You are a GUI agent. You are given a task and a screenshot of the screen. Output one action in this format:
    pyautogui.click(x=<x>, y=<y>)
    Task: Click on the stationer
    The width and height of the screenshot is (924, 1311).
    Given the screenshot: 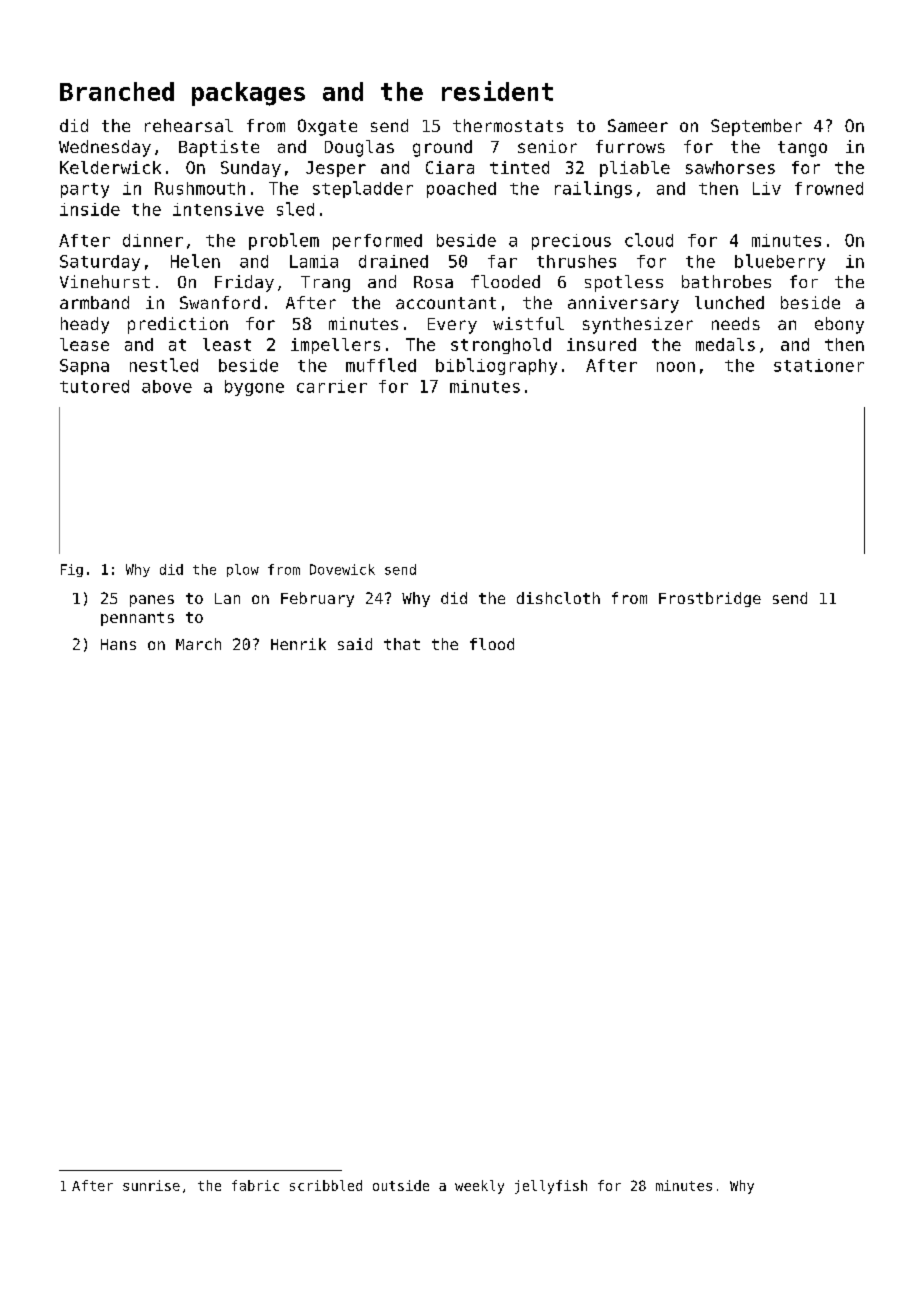 What is the action you would take?
    pyautogui.click(x=819, y=365)
